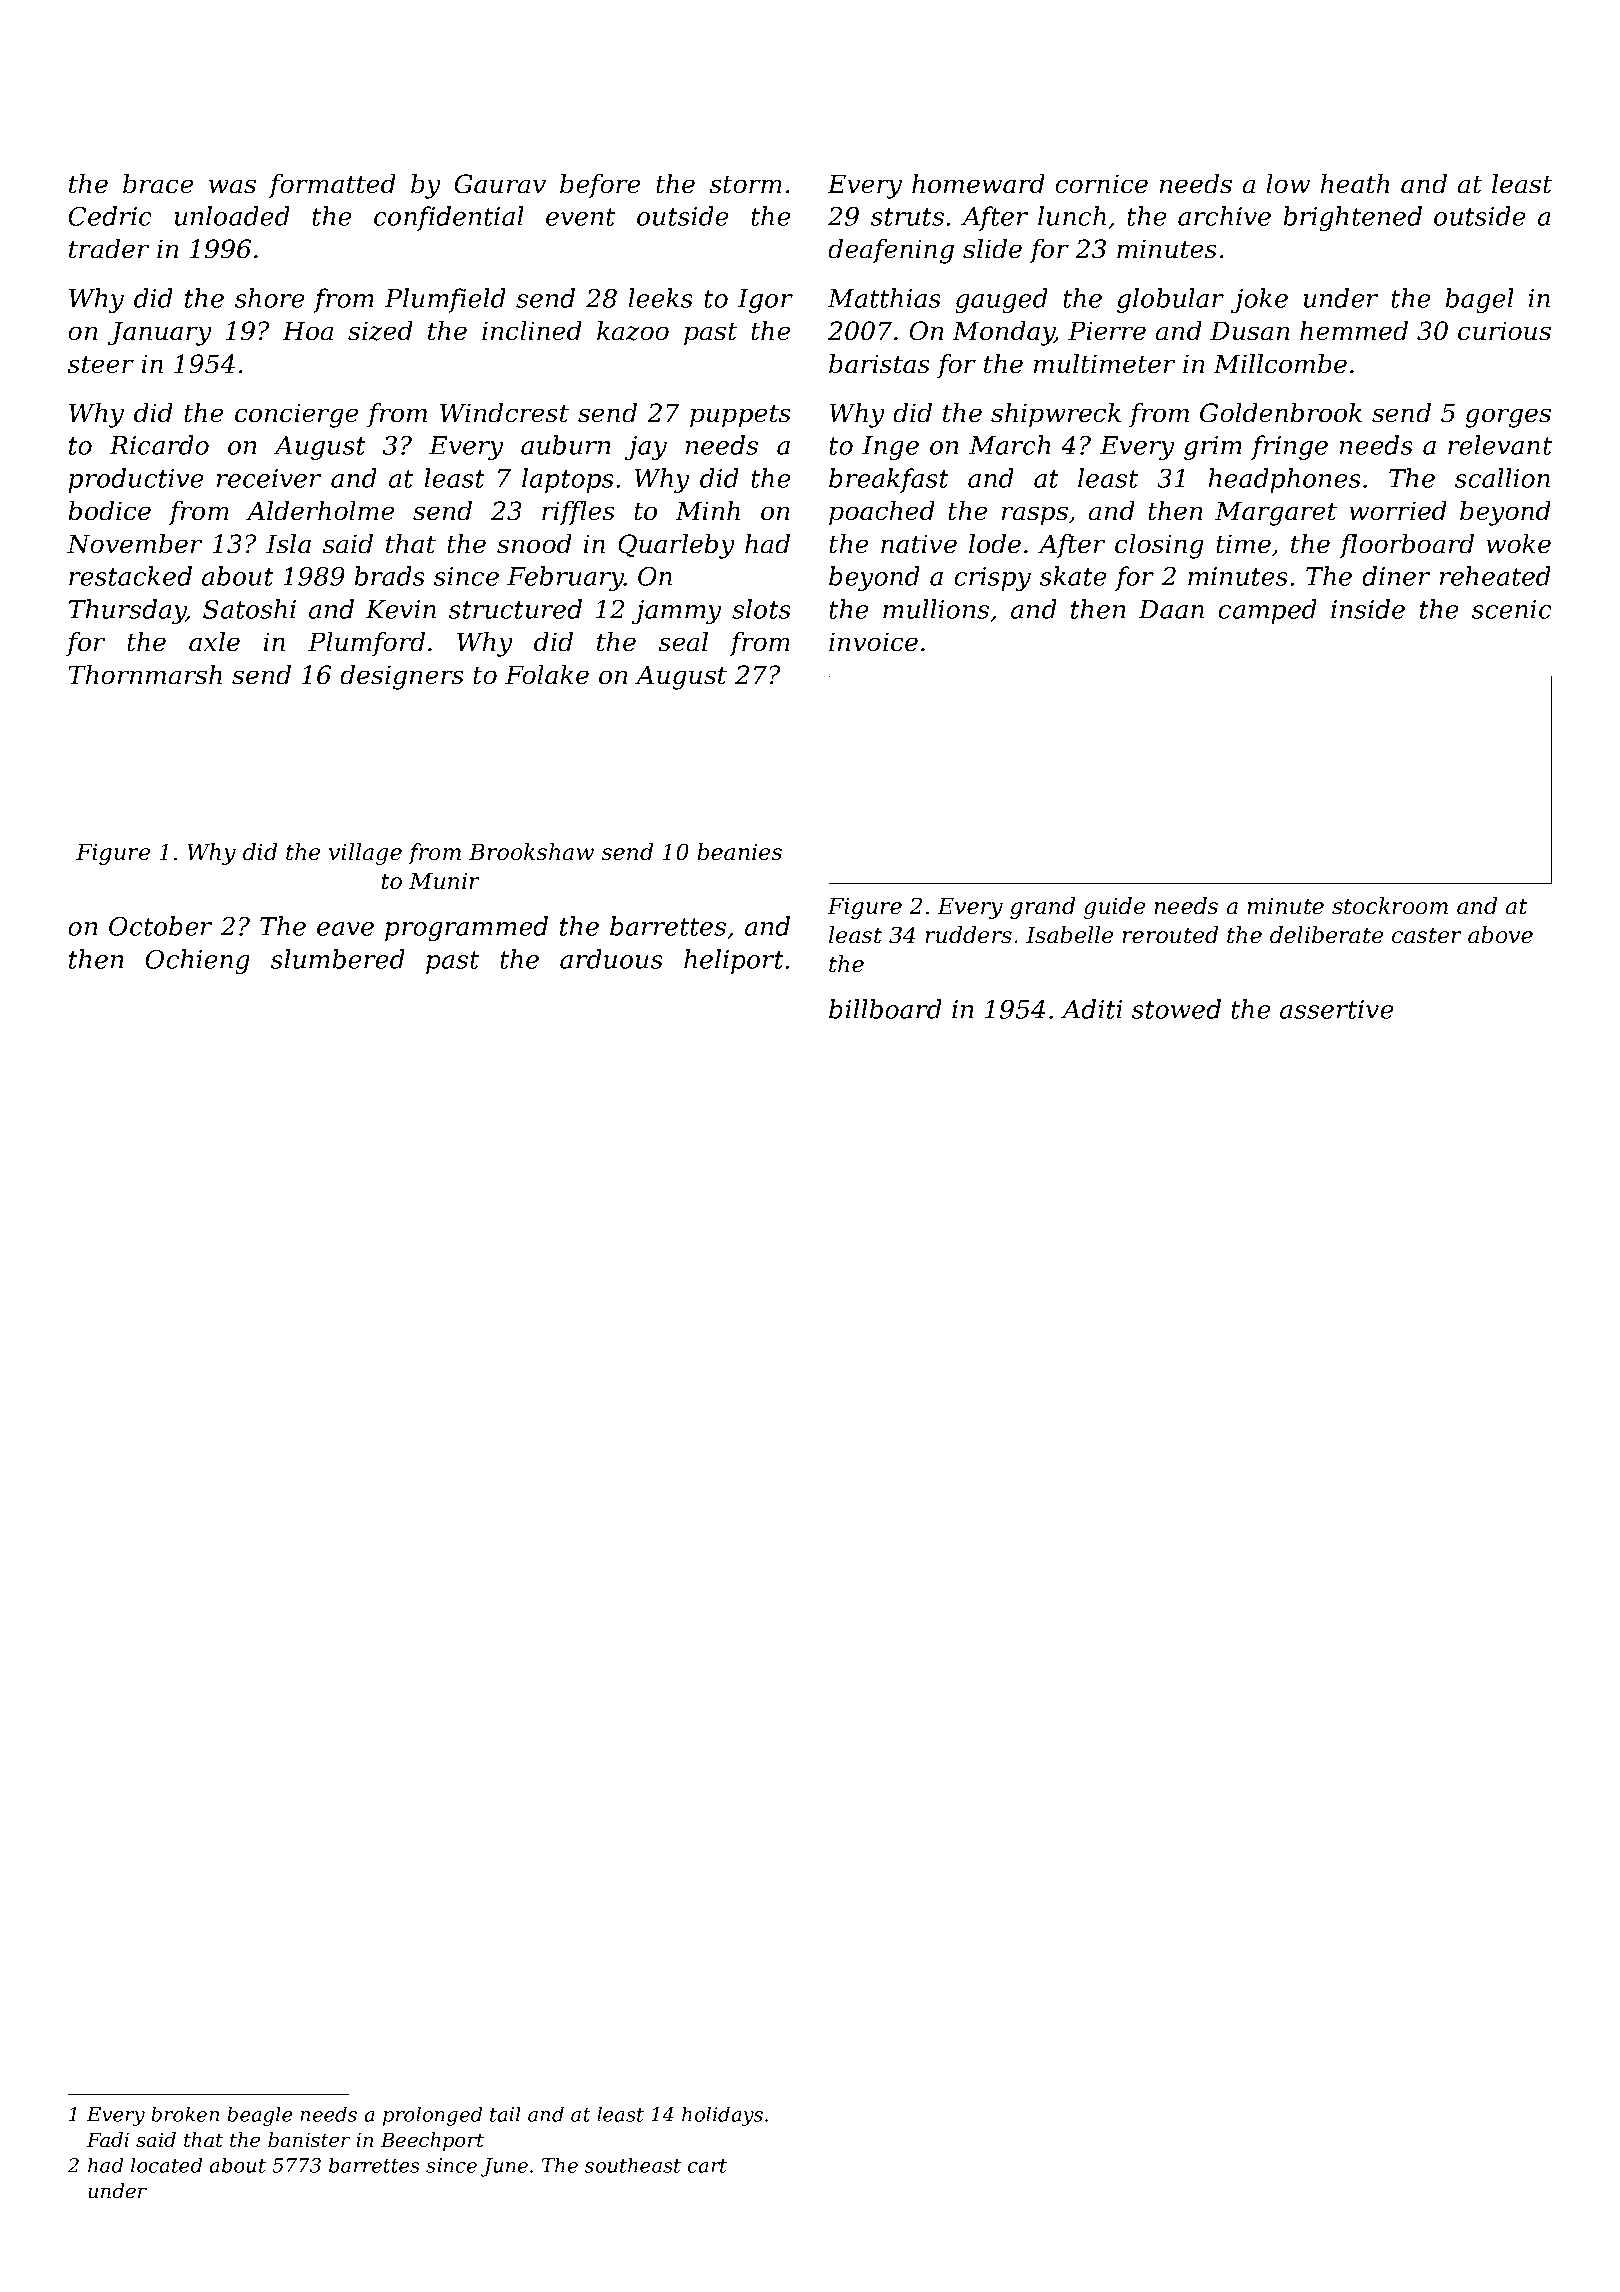 Image resolution: width=1620 pixels, height=2292 pixels. I want to click on holidays, so click(722, 2116).
